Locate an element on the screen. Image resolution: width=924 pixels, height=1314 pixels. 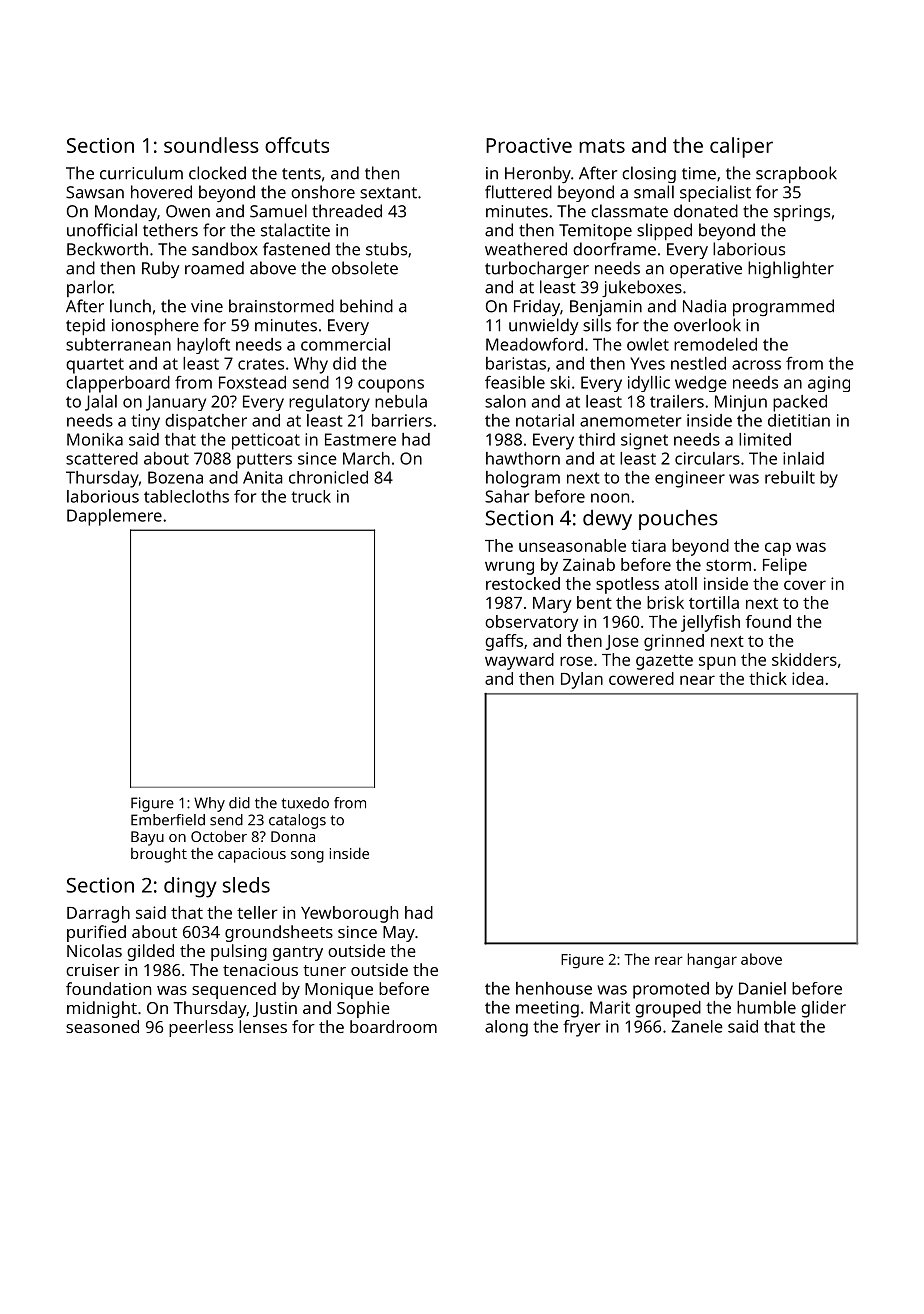
Heronby is located at coordinates (538, 174).
